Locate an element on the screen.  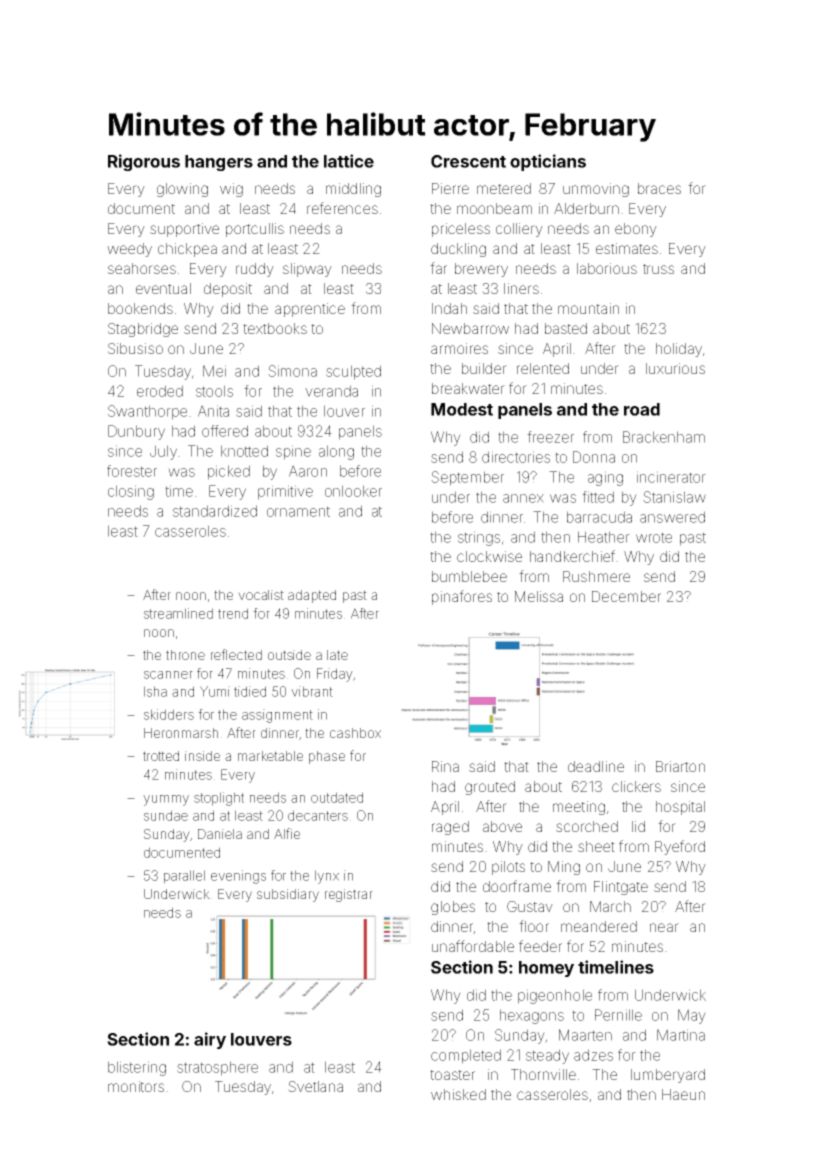
lattice is located at coordinates (349, 161).
